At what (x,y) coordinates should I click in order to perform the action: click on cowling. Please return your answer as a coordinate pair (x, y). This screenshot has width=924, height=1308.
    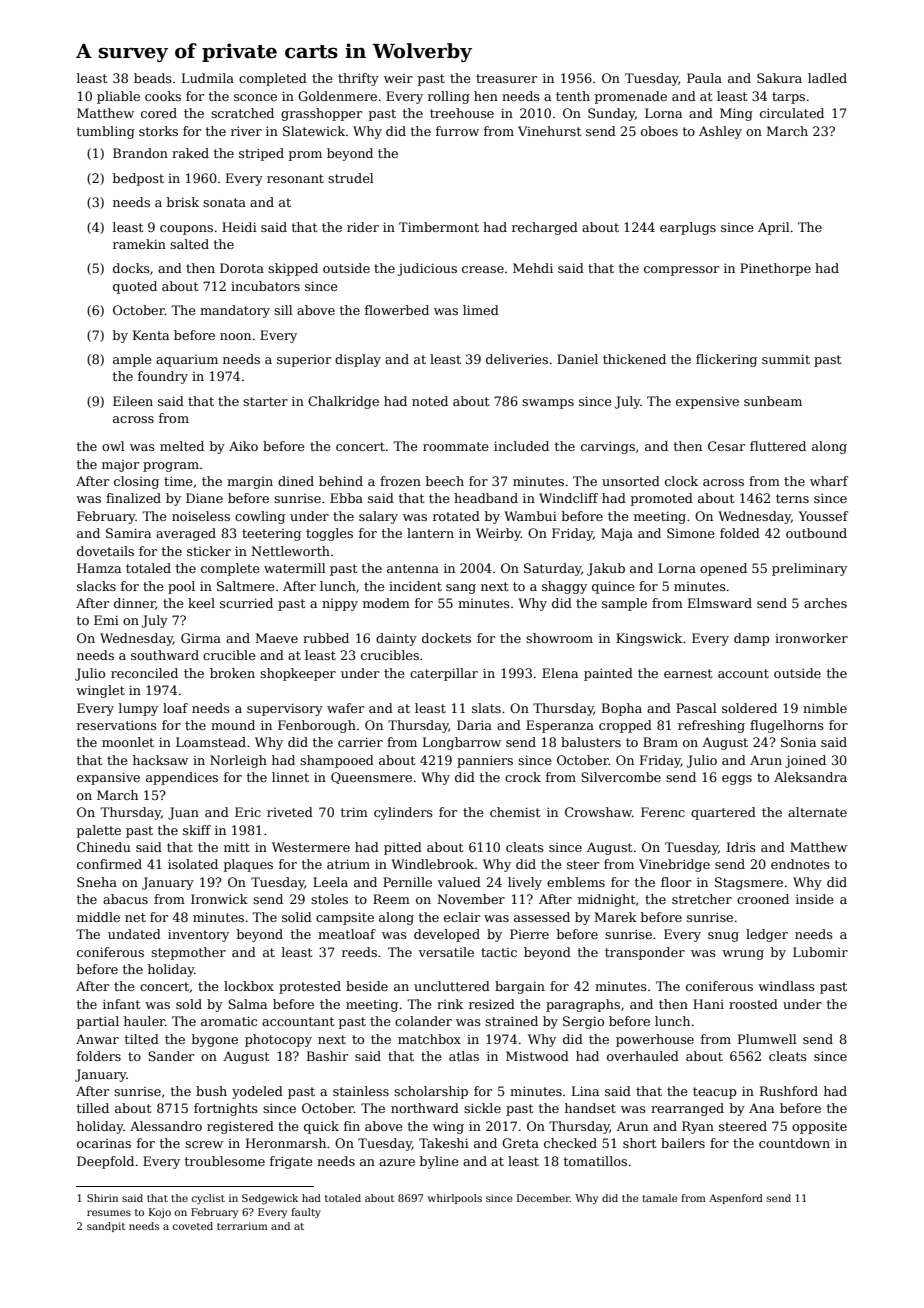
    Looking at the image, I should click on (260, 517).
